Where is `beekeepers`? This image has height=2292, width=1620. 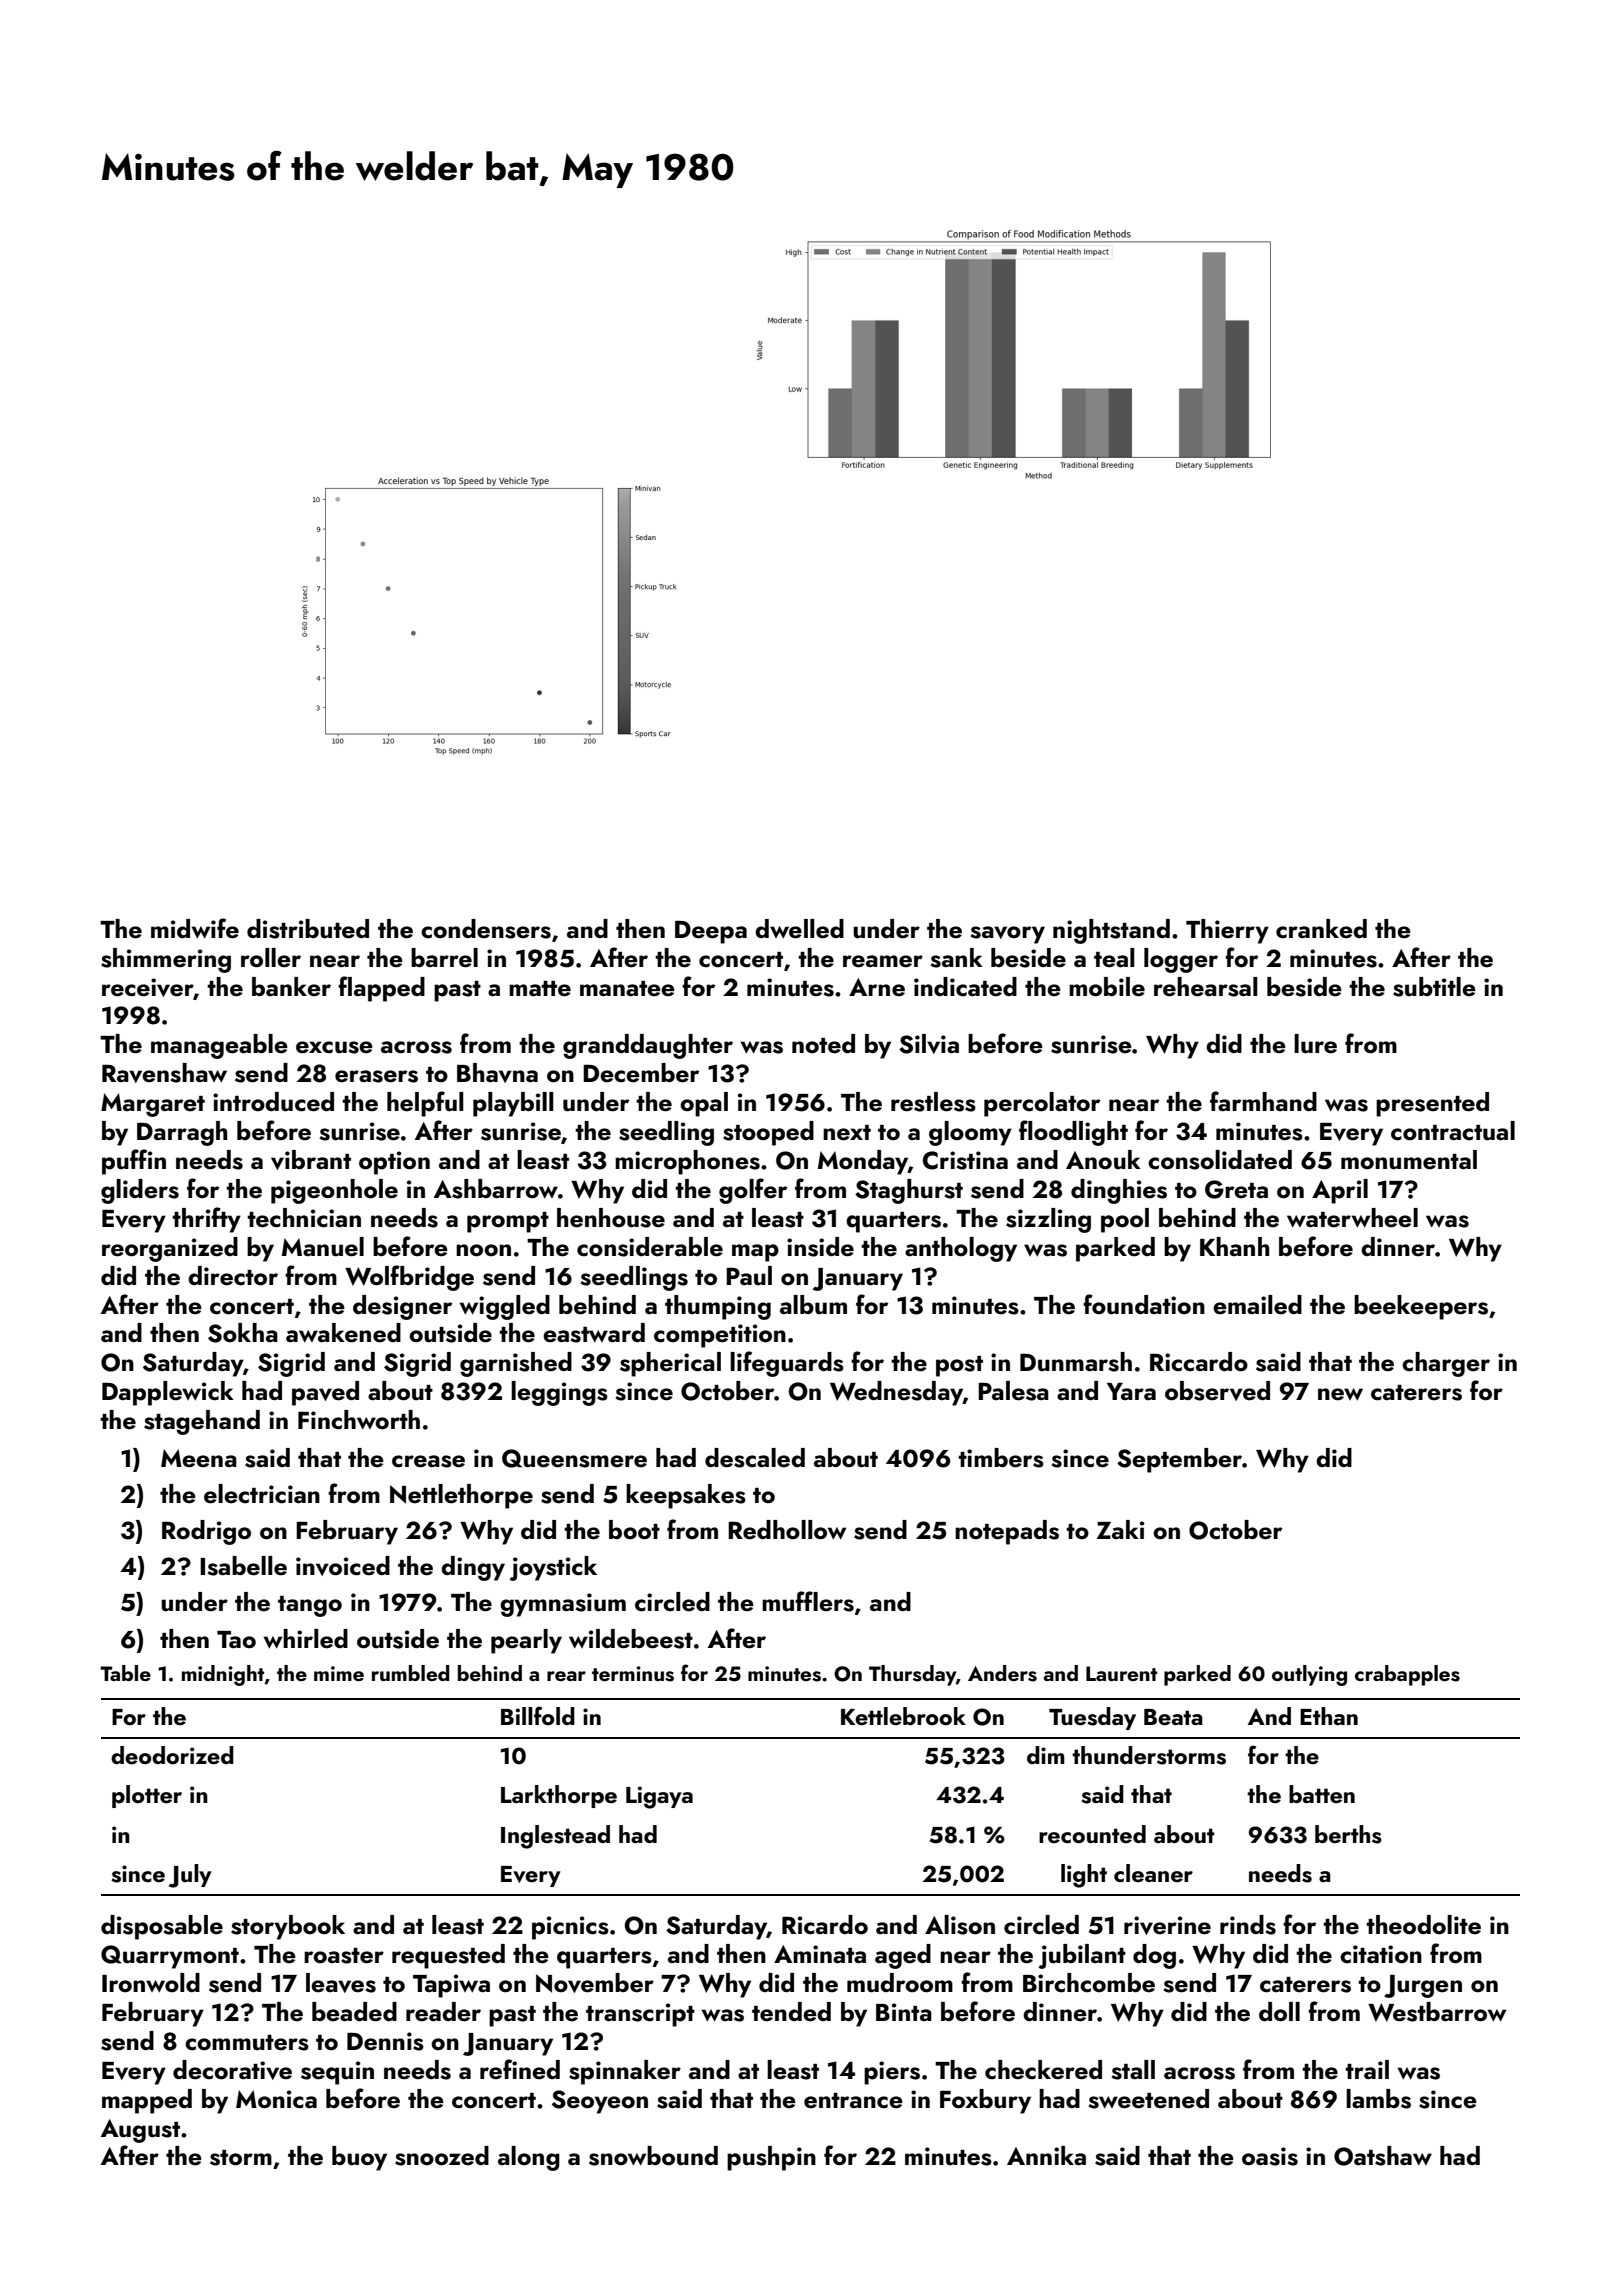 beekeepers is located at coordinates (1421, 1307).
